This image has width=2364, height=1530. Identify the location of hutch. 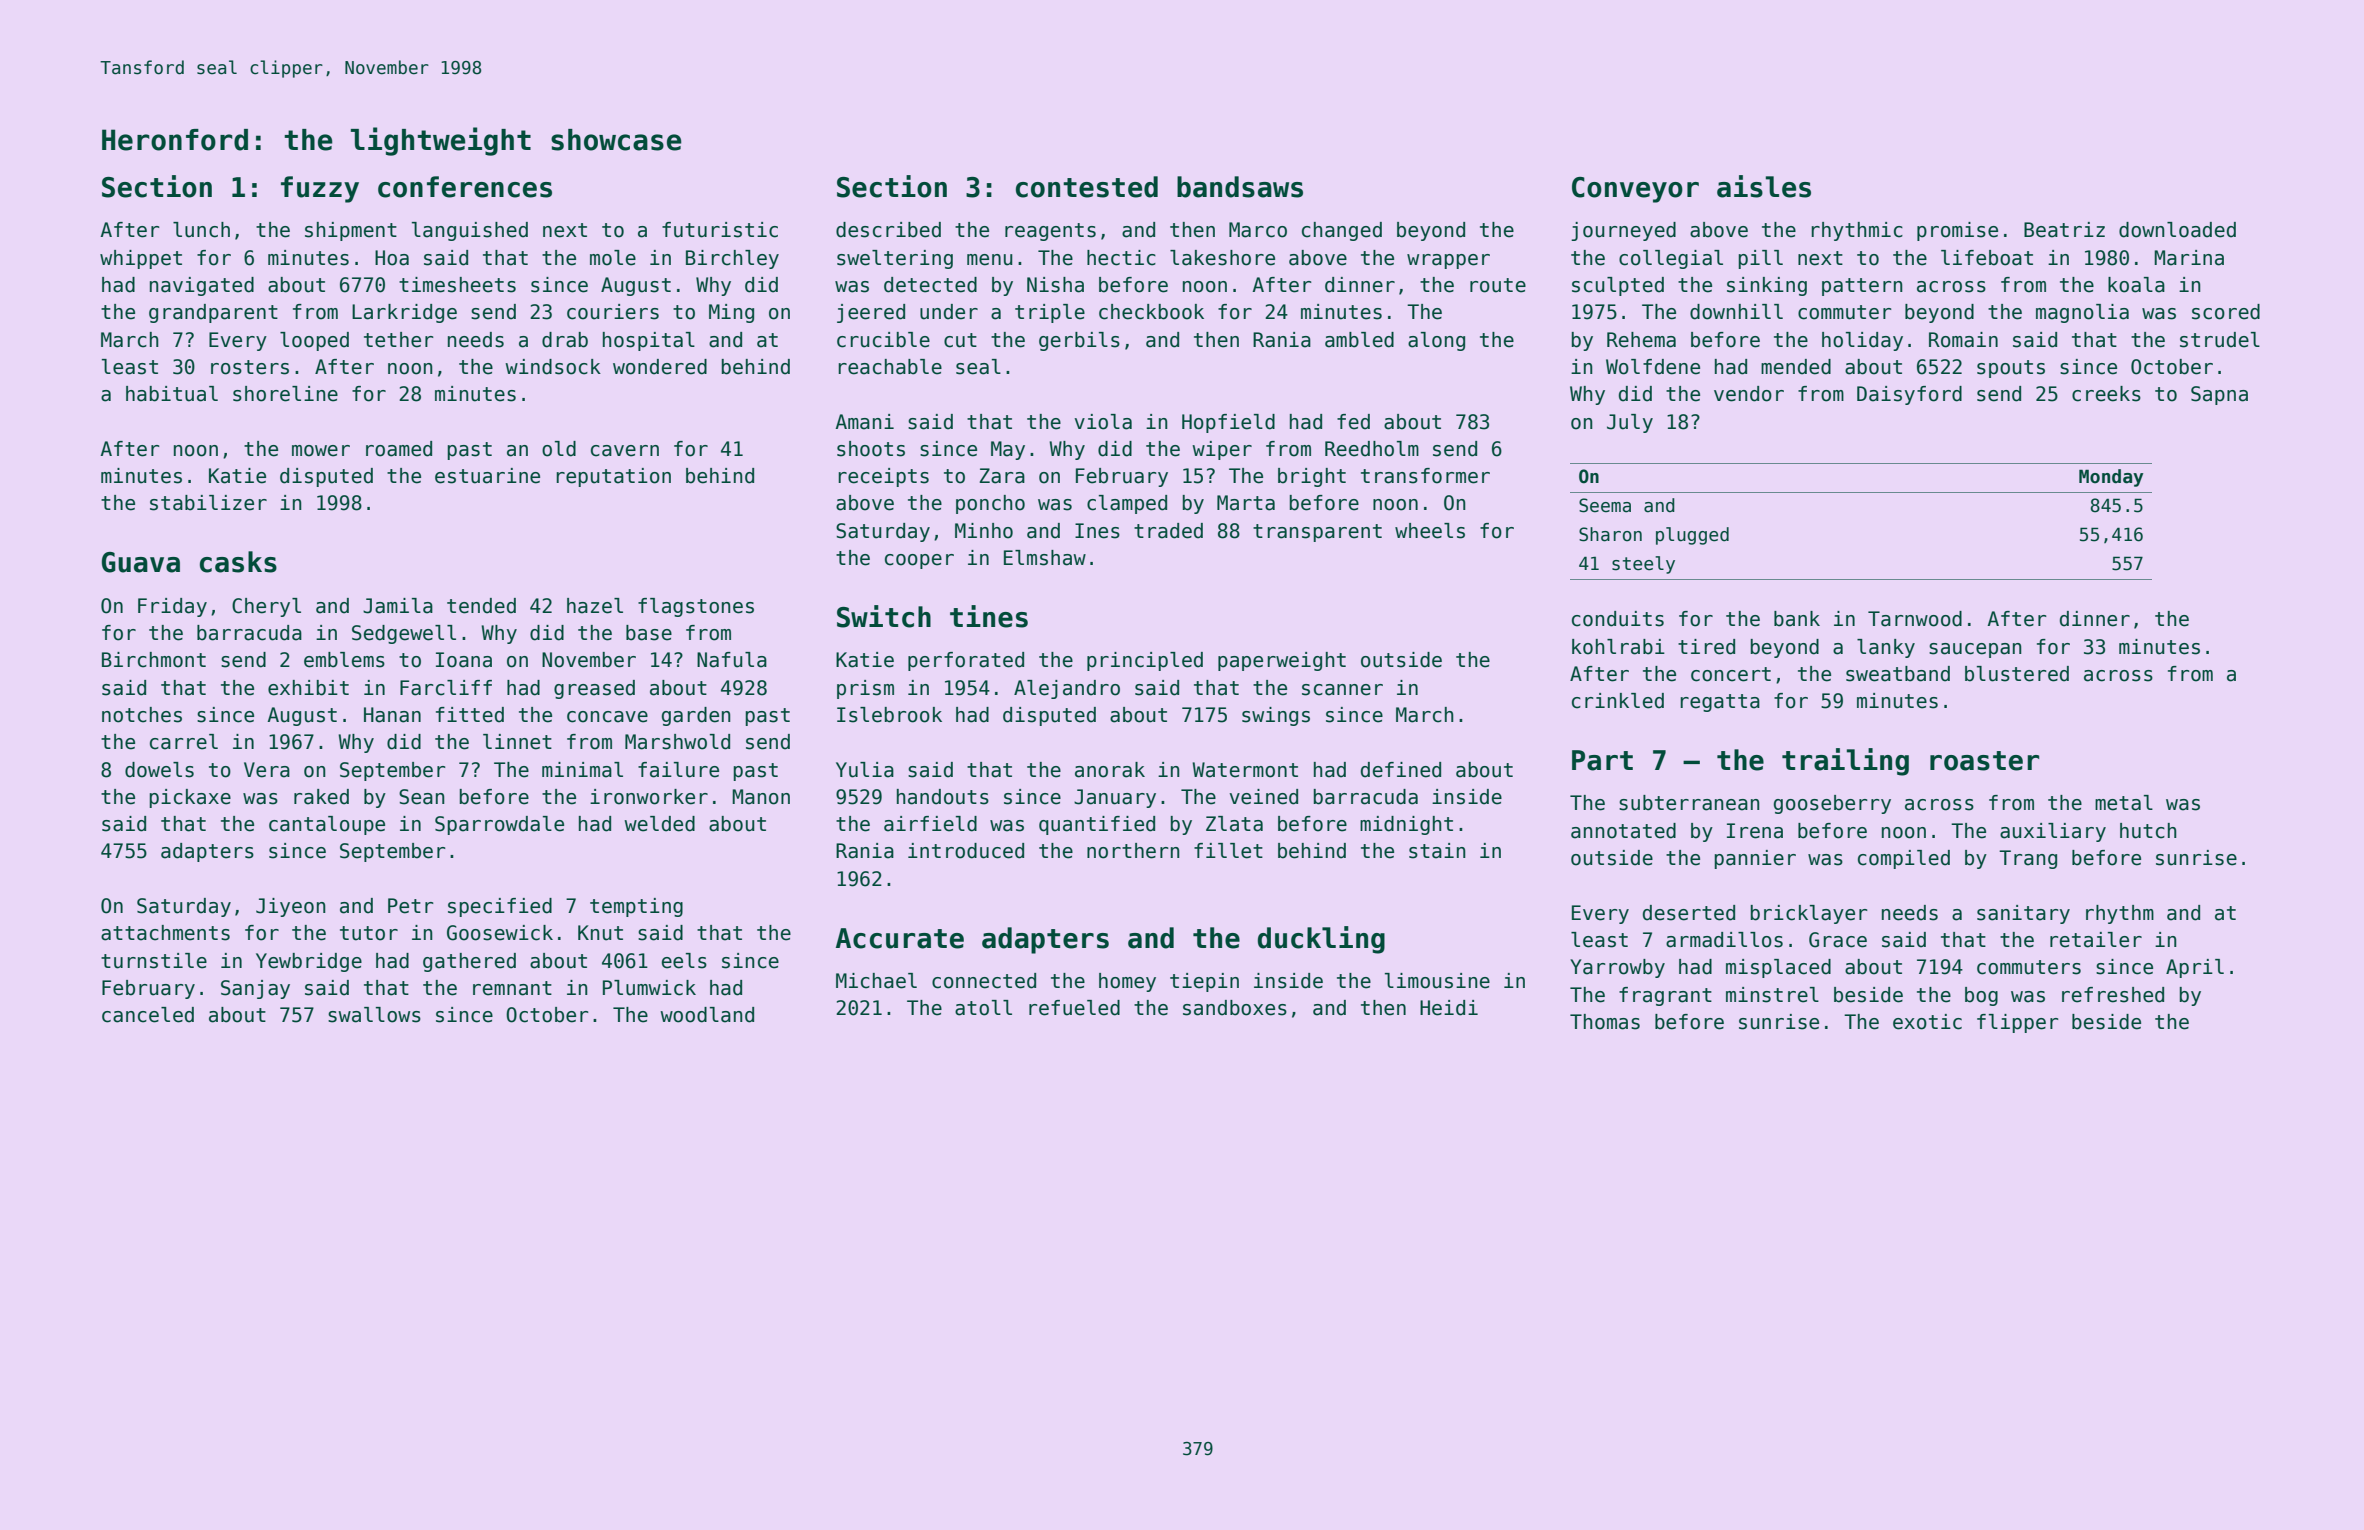
(2148, 831).
